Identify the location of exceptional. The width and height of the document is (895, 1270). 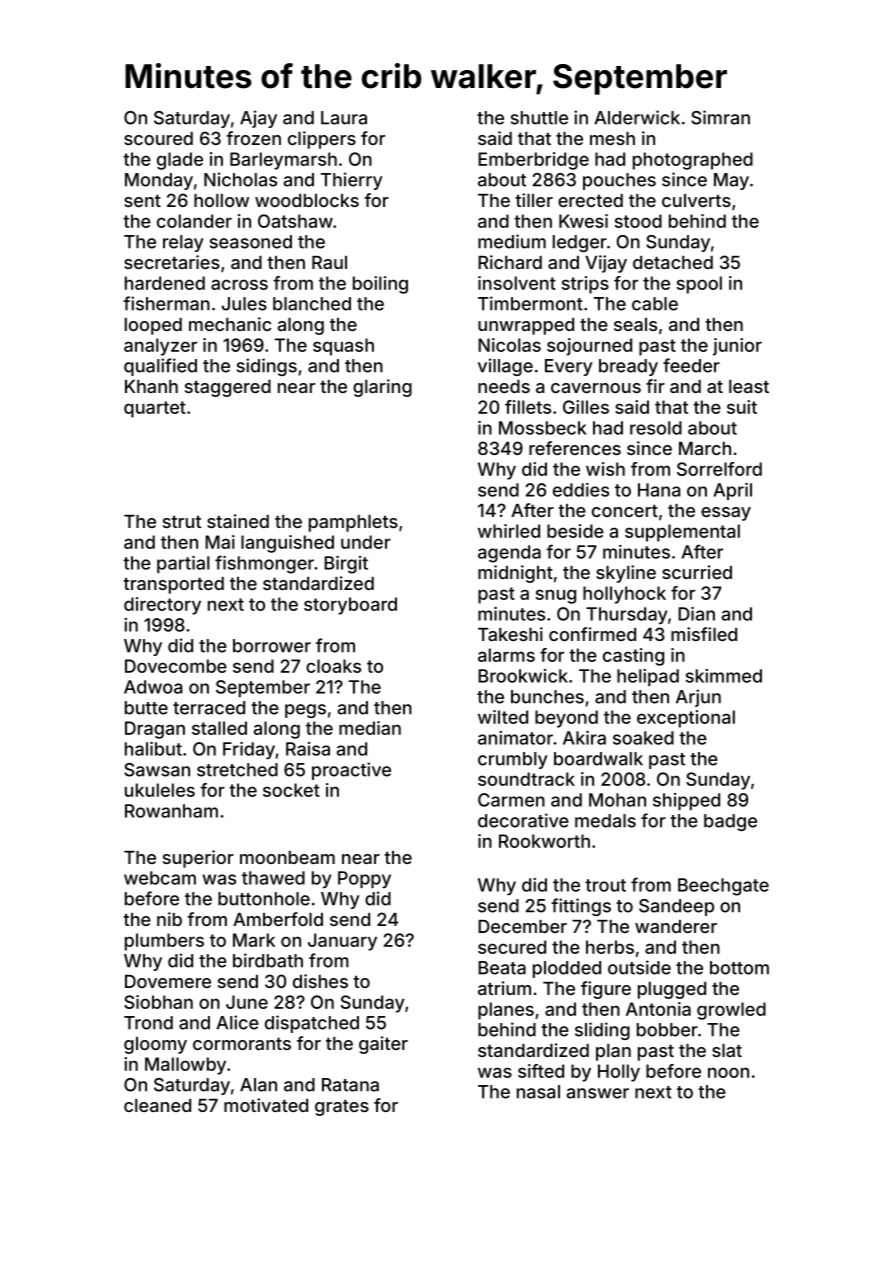
(686, 719).
